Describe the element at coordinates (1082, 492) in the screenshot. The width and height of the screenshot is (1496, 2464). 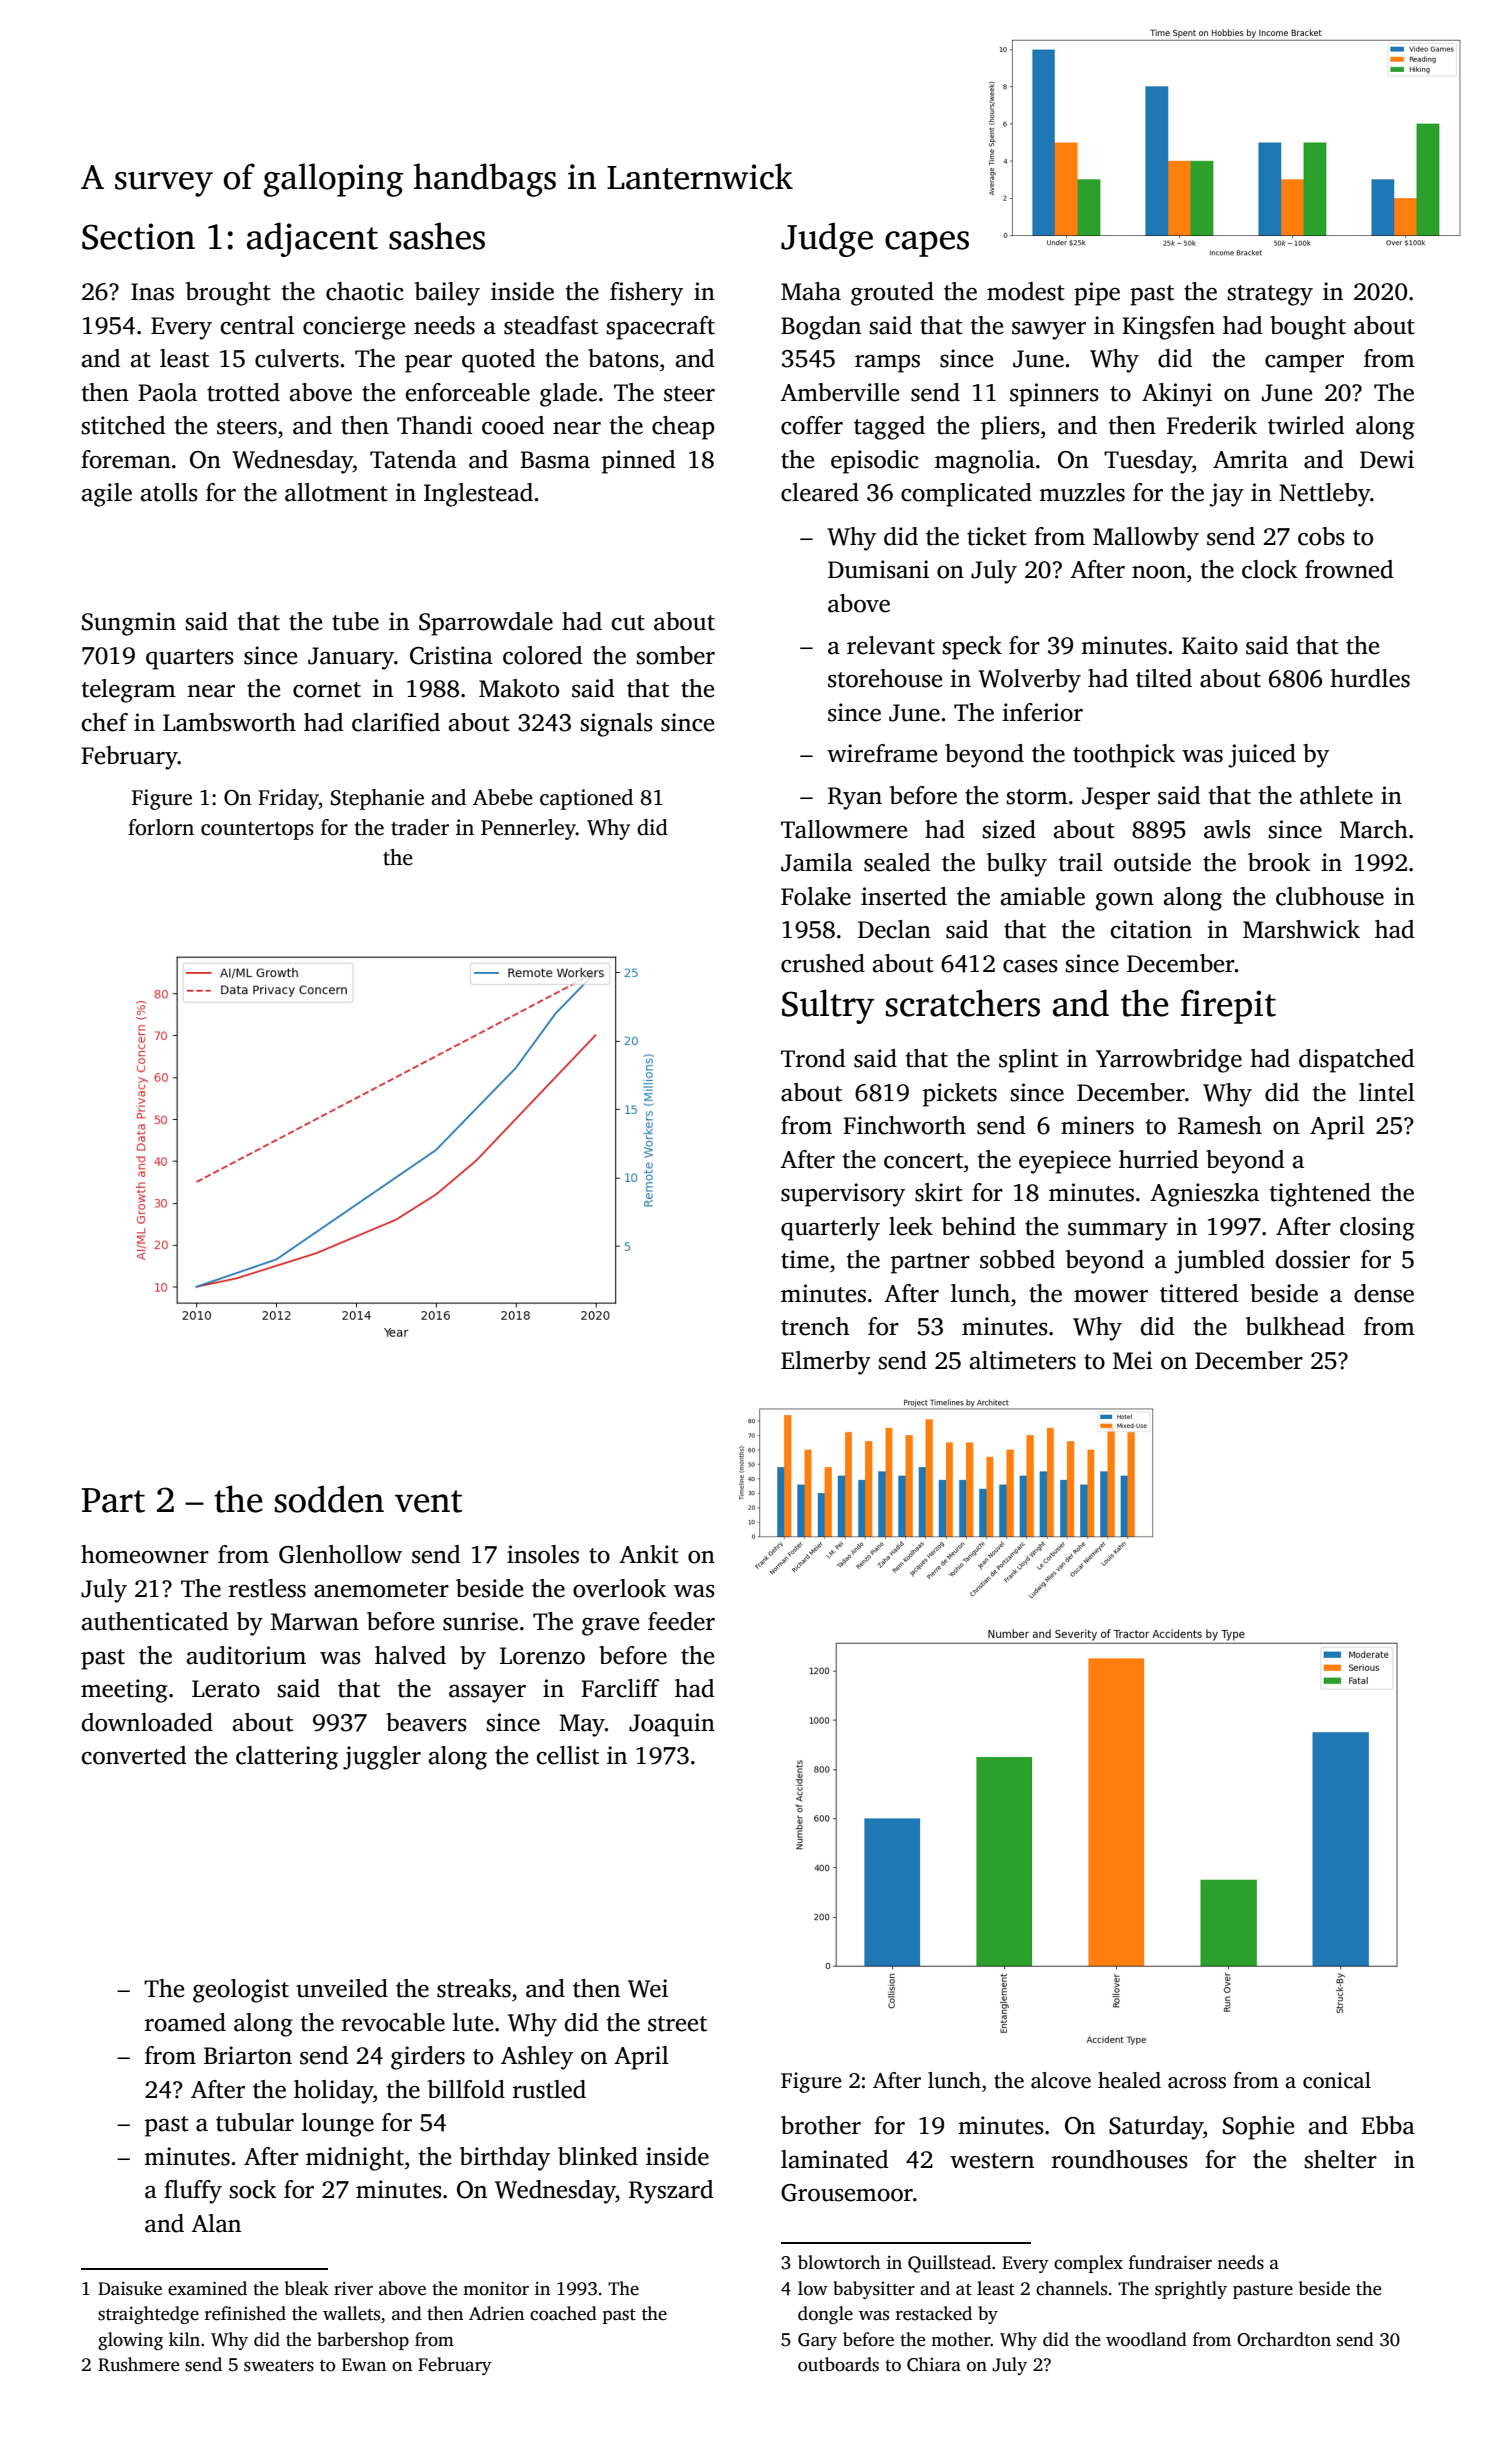
I see `muzzles` at that location.
